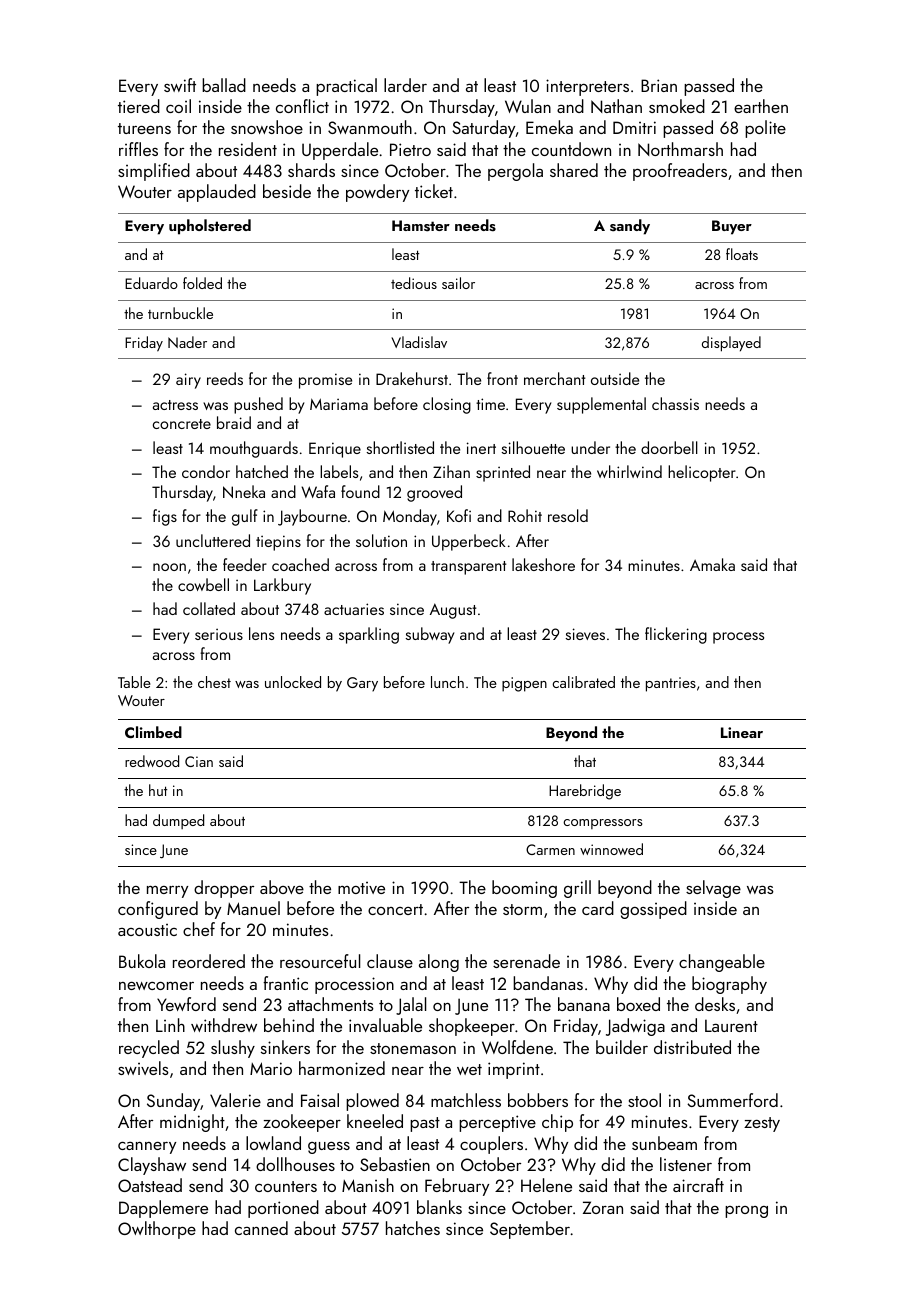 The width and height of the image is (924, 1314). What do you see at coordinates (712, 564) in the image?
I see `Amaka` at bounding box center [712, 564].
